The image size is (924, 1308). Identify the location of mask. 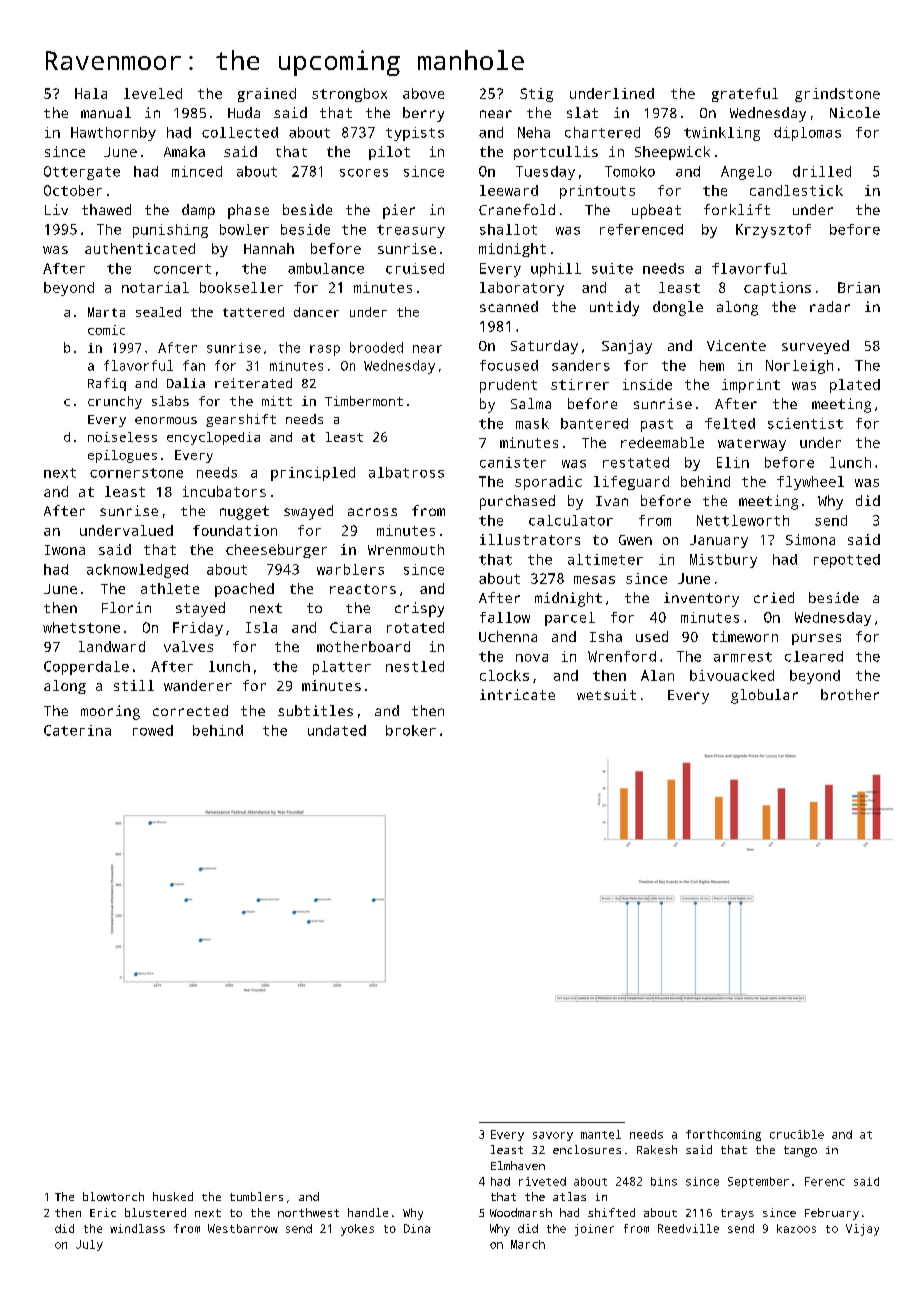
(532, 423).
